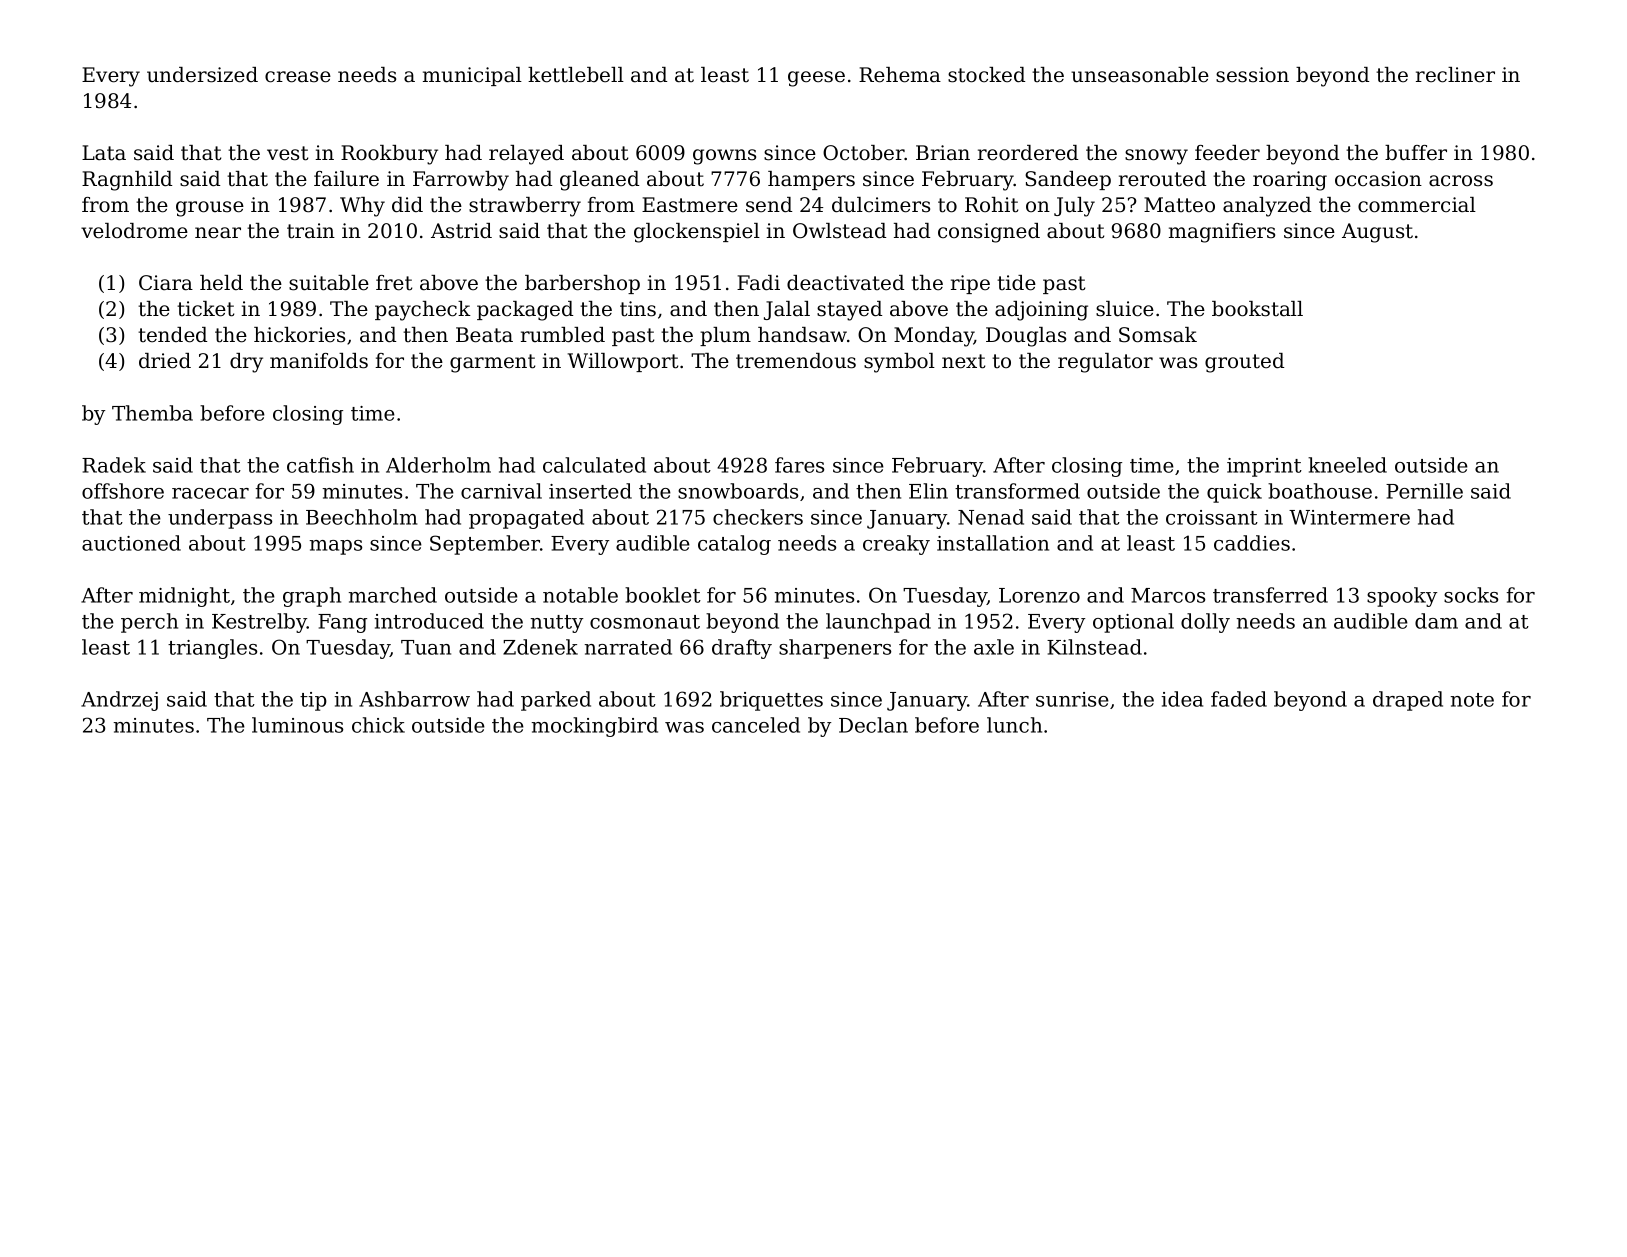  I want to click on Farrowby, so click(461, 181).
